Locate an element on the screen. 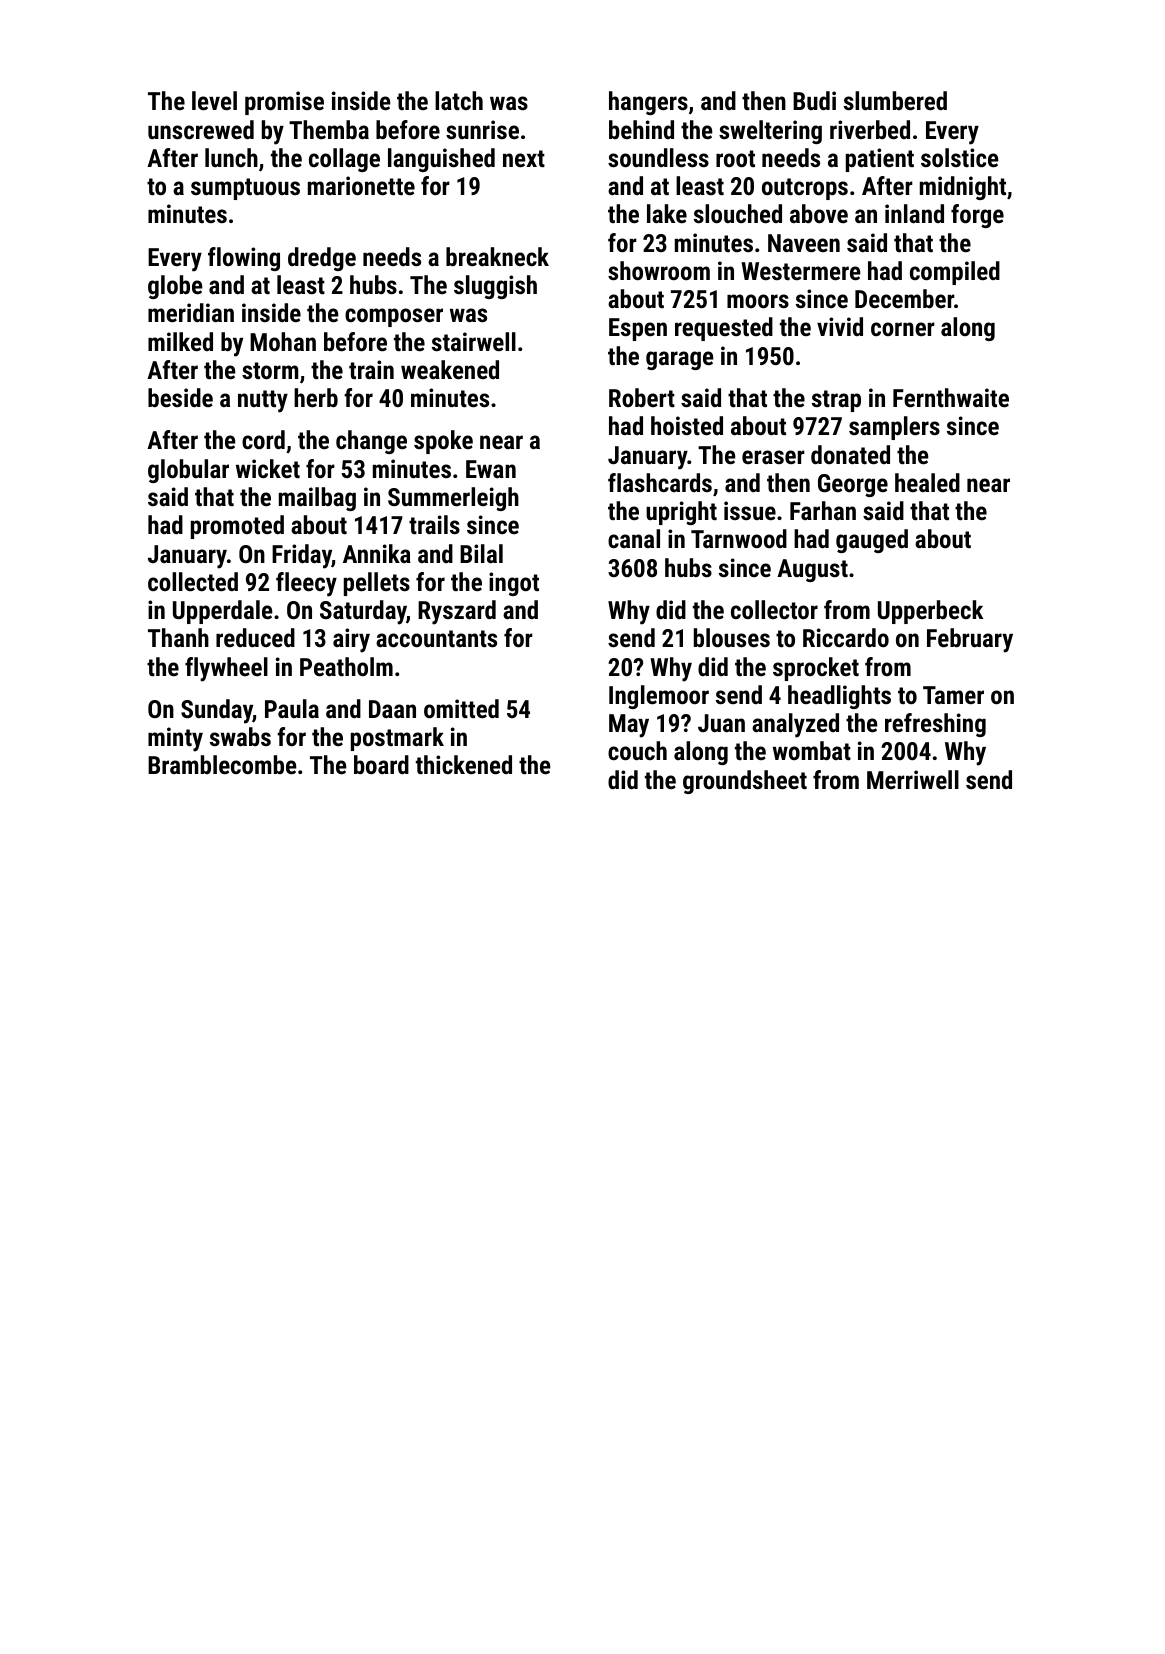 This screenshot has width=1165, height=1654. unscrewed is located at coordinates (201, 129).
